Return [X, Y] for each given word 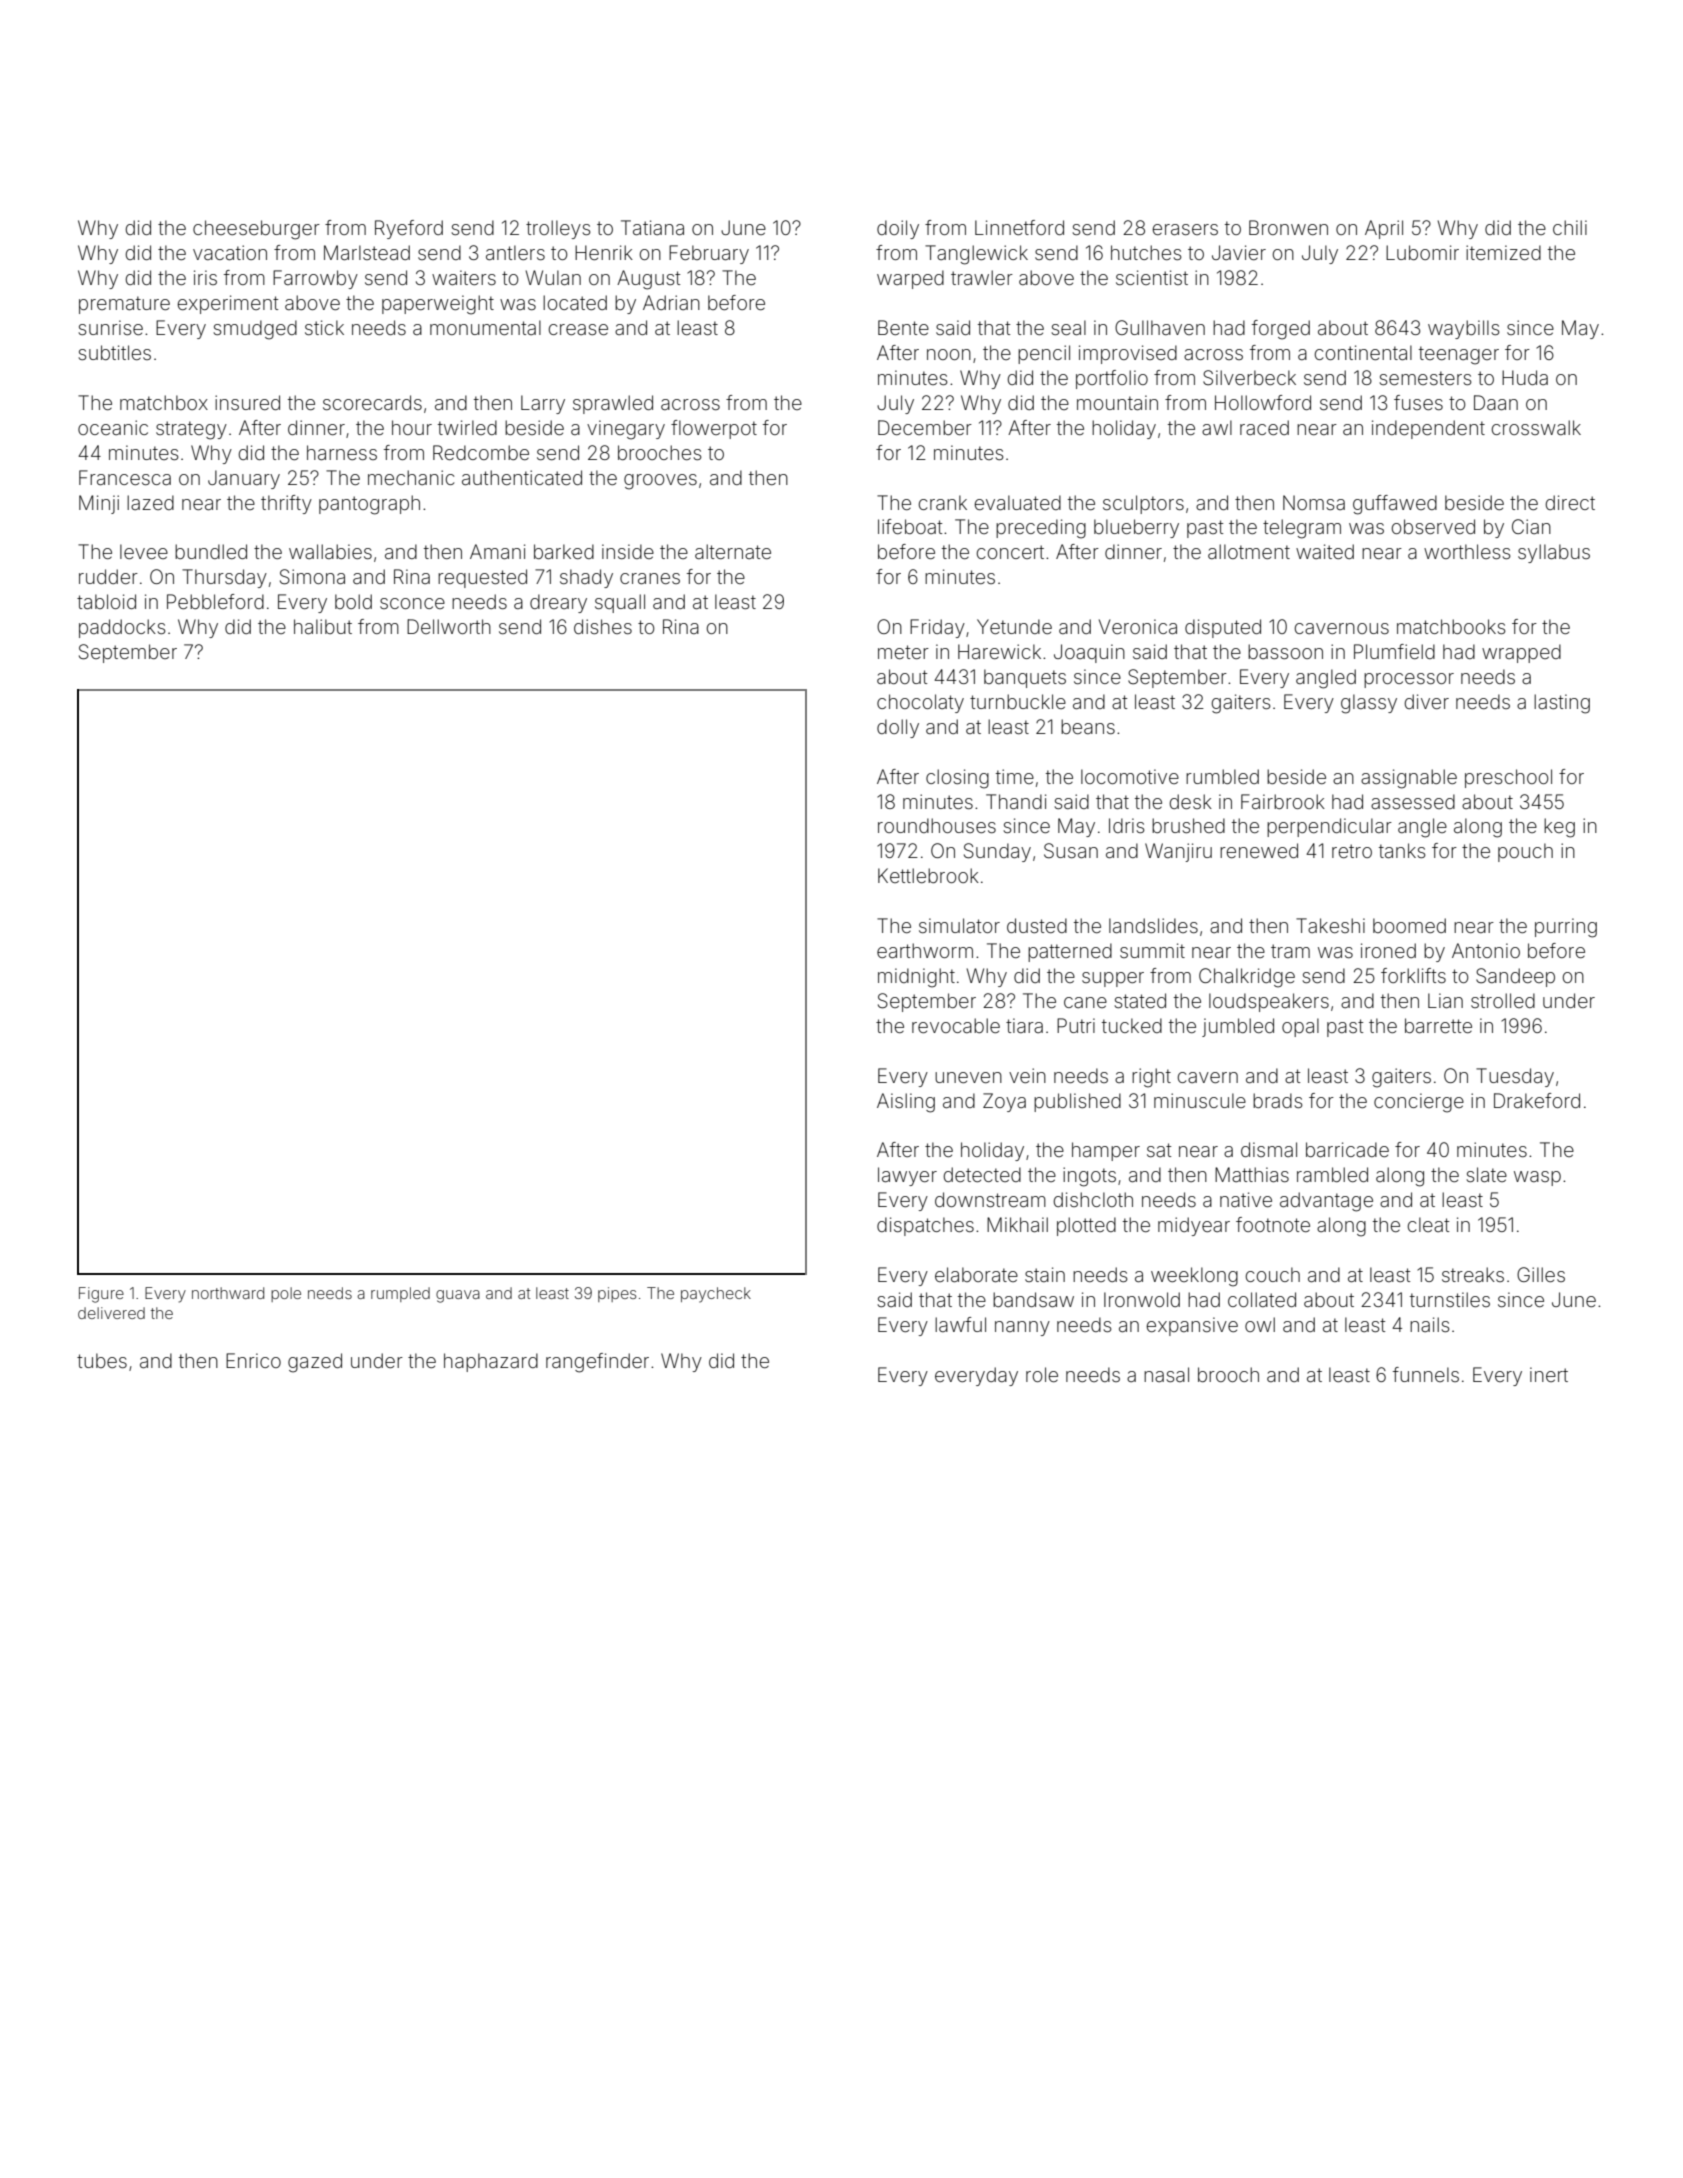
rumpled [400, 1294]
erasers [1185, 229]
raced [1264, 427]
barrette [1438, 1025]
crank [943, 502]
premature [124, 305]
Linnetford [1019, 227]
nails [1430, 1324]
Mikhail [1017, 1224]
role [1042, 1374]
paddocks [122, 628]
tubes [102, 1360]
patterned [1070, 952]
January [244, 479]
